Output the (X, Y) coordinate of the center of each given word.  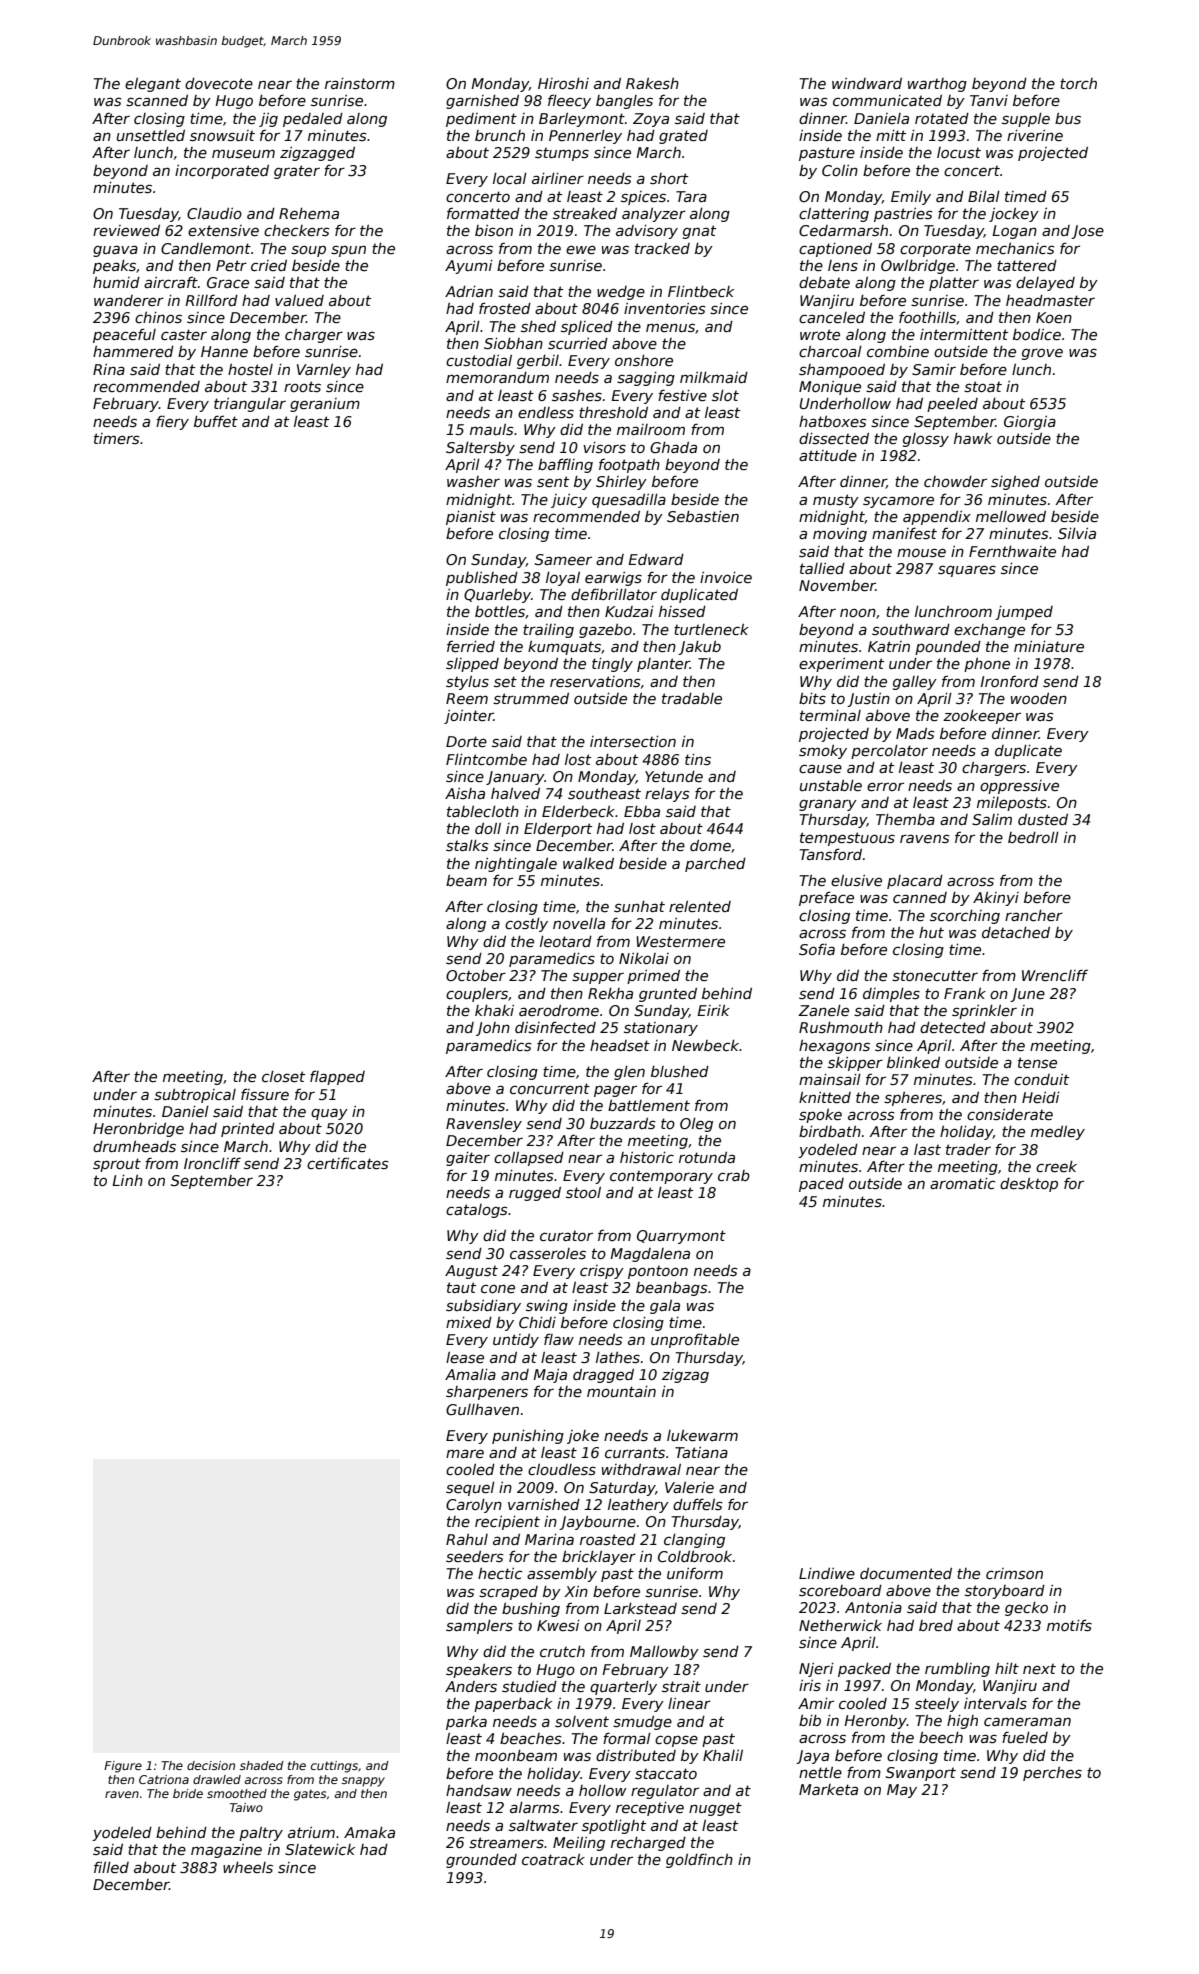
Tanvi (989, 100)
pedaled (313, 120)
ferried (471, 646)
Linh (127, 1180)
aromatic (962, 1183)
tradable (692, 698)
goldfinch (699, 1860)
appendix (937, 518)
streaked (585, 213)
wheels (248, 1867)
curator (566, 1236)
